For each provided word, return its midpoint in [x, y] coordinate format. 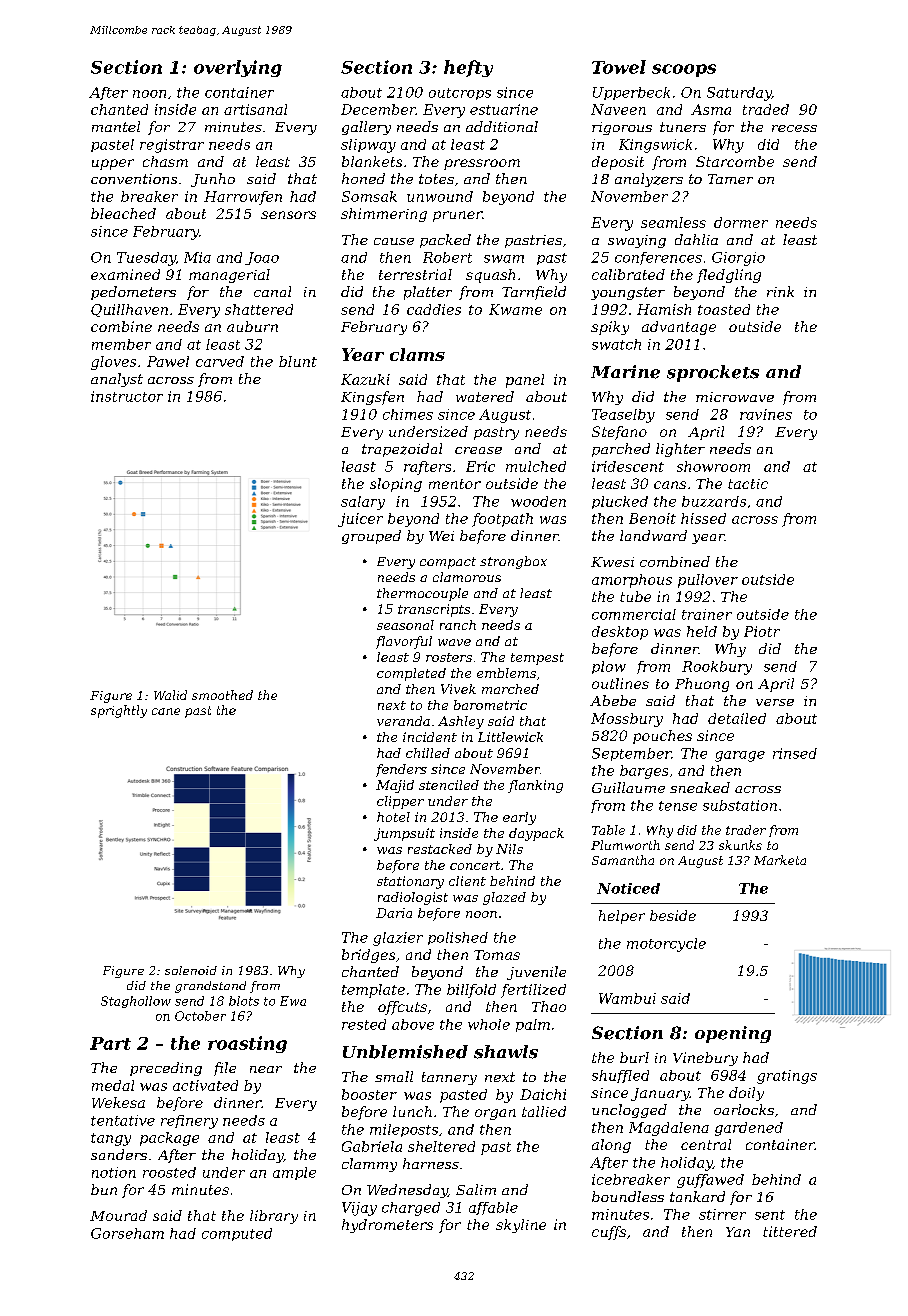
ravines [766, 414]
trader [746, 830]
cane [166, 711]
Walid [170, 695]
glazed [504, 898]
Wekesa [118, 1102]
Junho [213, 180]
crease [478, 450]
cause [394, 241]
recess [794, 128]
